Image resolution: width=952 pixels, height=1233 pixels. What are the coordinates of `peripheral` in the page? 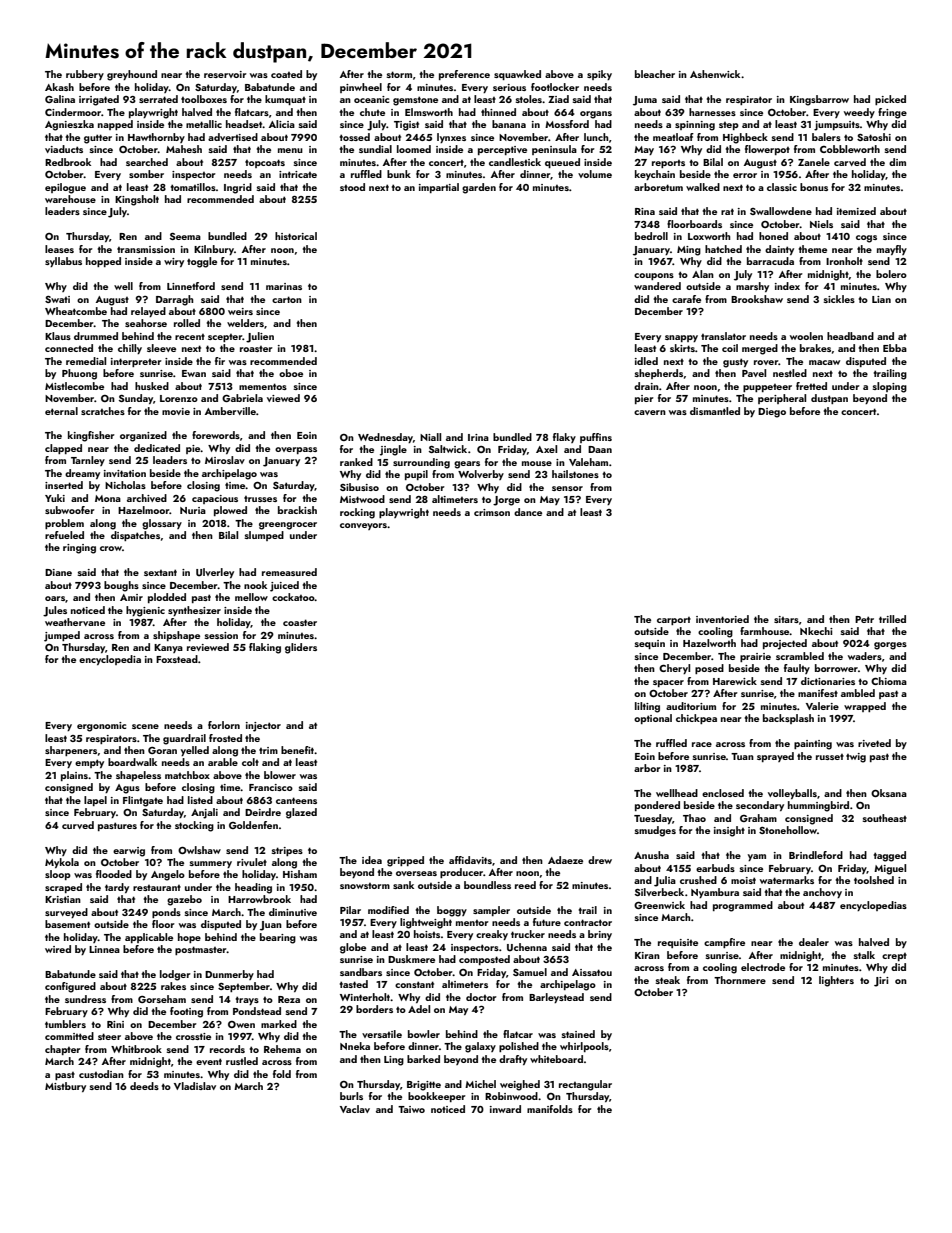 It's located at (782, 399).
